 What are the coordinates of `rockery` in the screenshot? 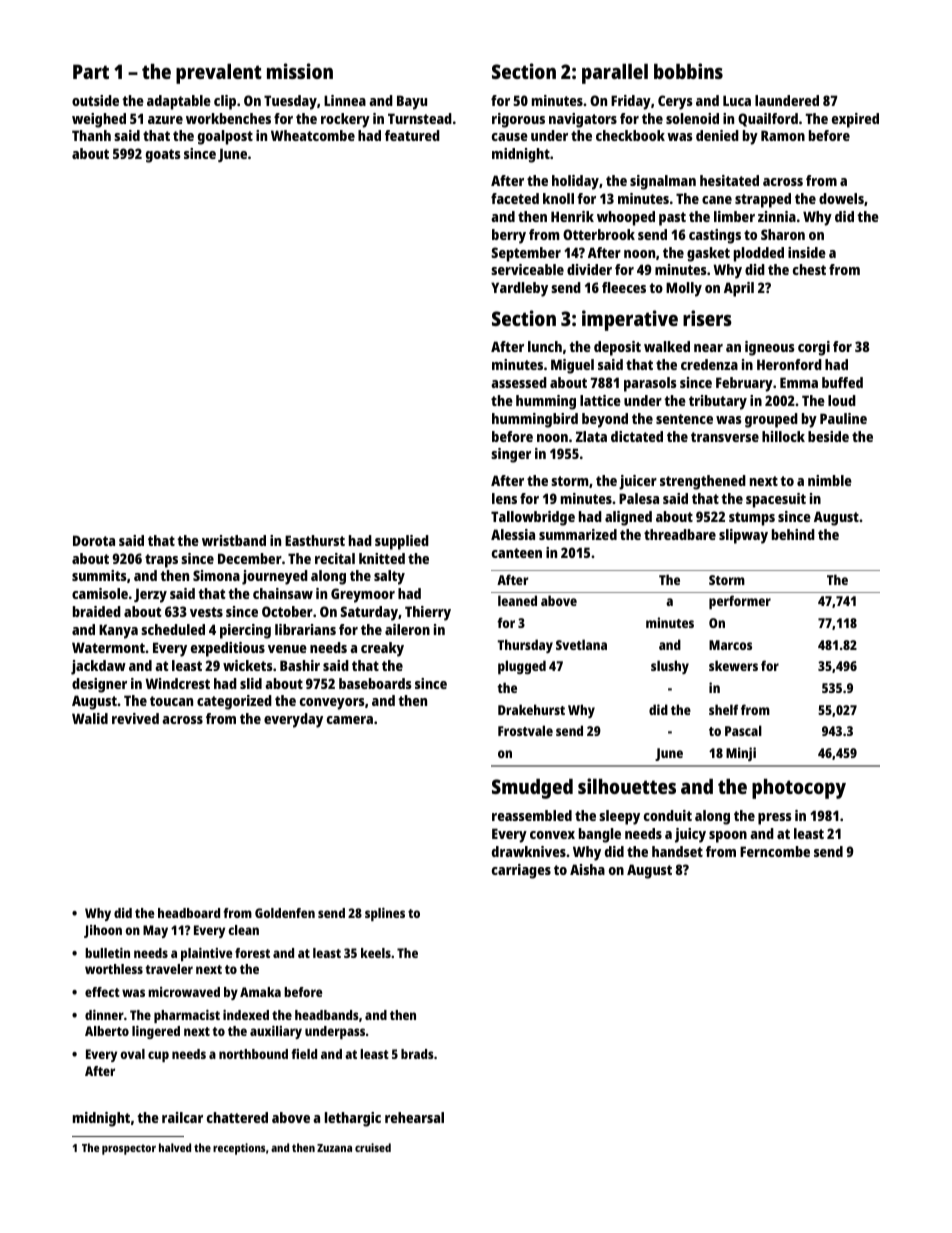 It's located at (345, 120).
